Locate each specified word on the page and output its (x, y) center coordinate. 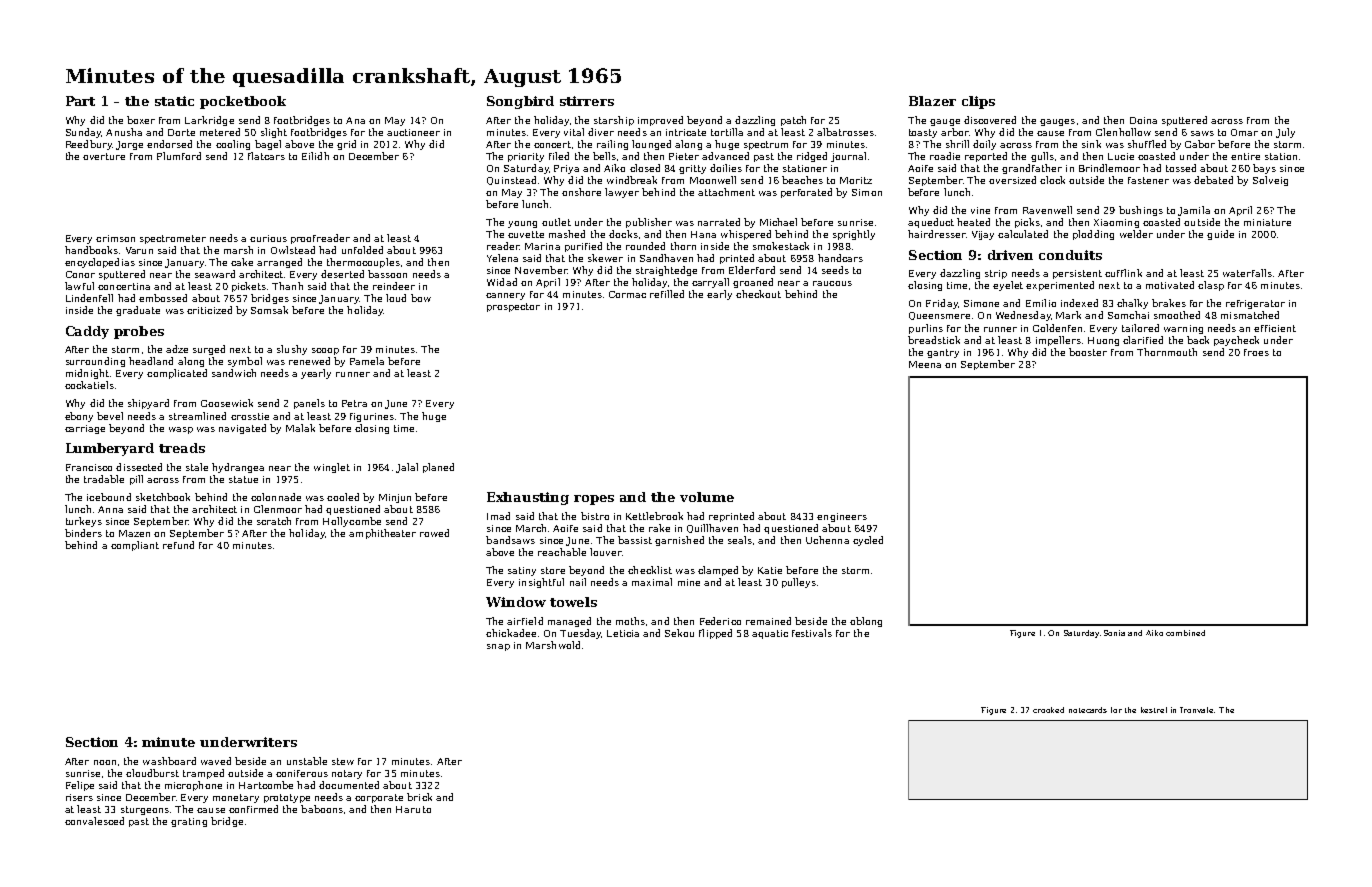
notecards (1088, 710)
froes (1256, 352)
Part (80, 101)
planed (438, 468)
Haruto (413, 809)
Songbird (520, 102)
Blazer (932, 101)
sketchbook (163, 497)
